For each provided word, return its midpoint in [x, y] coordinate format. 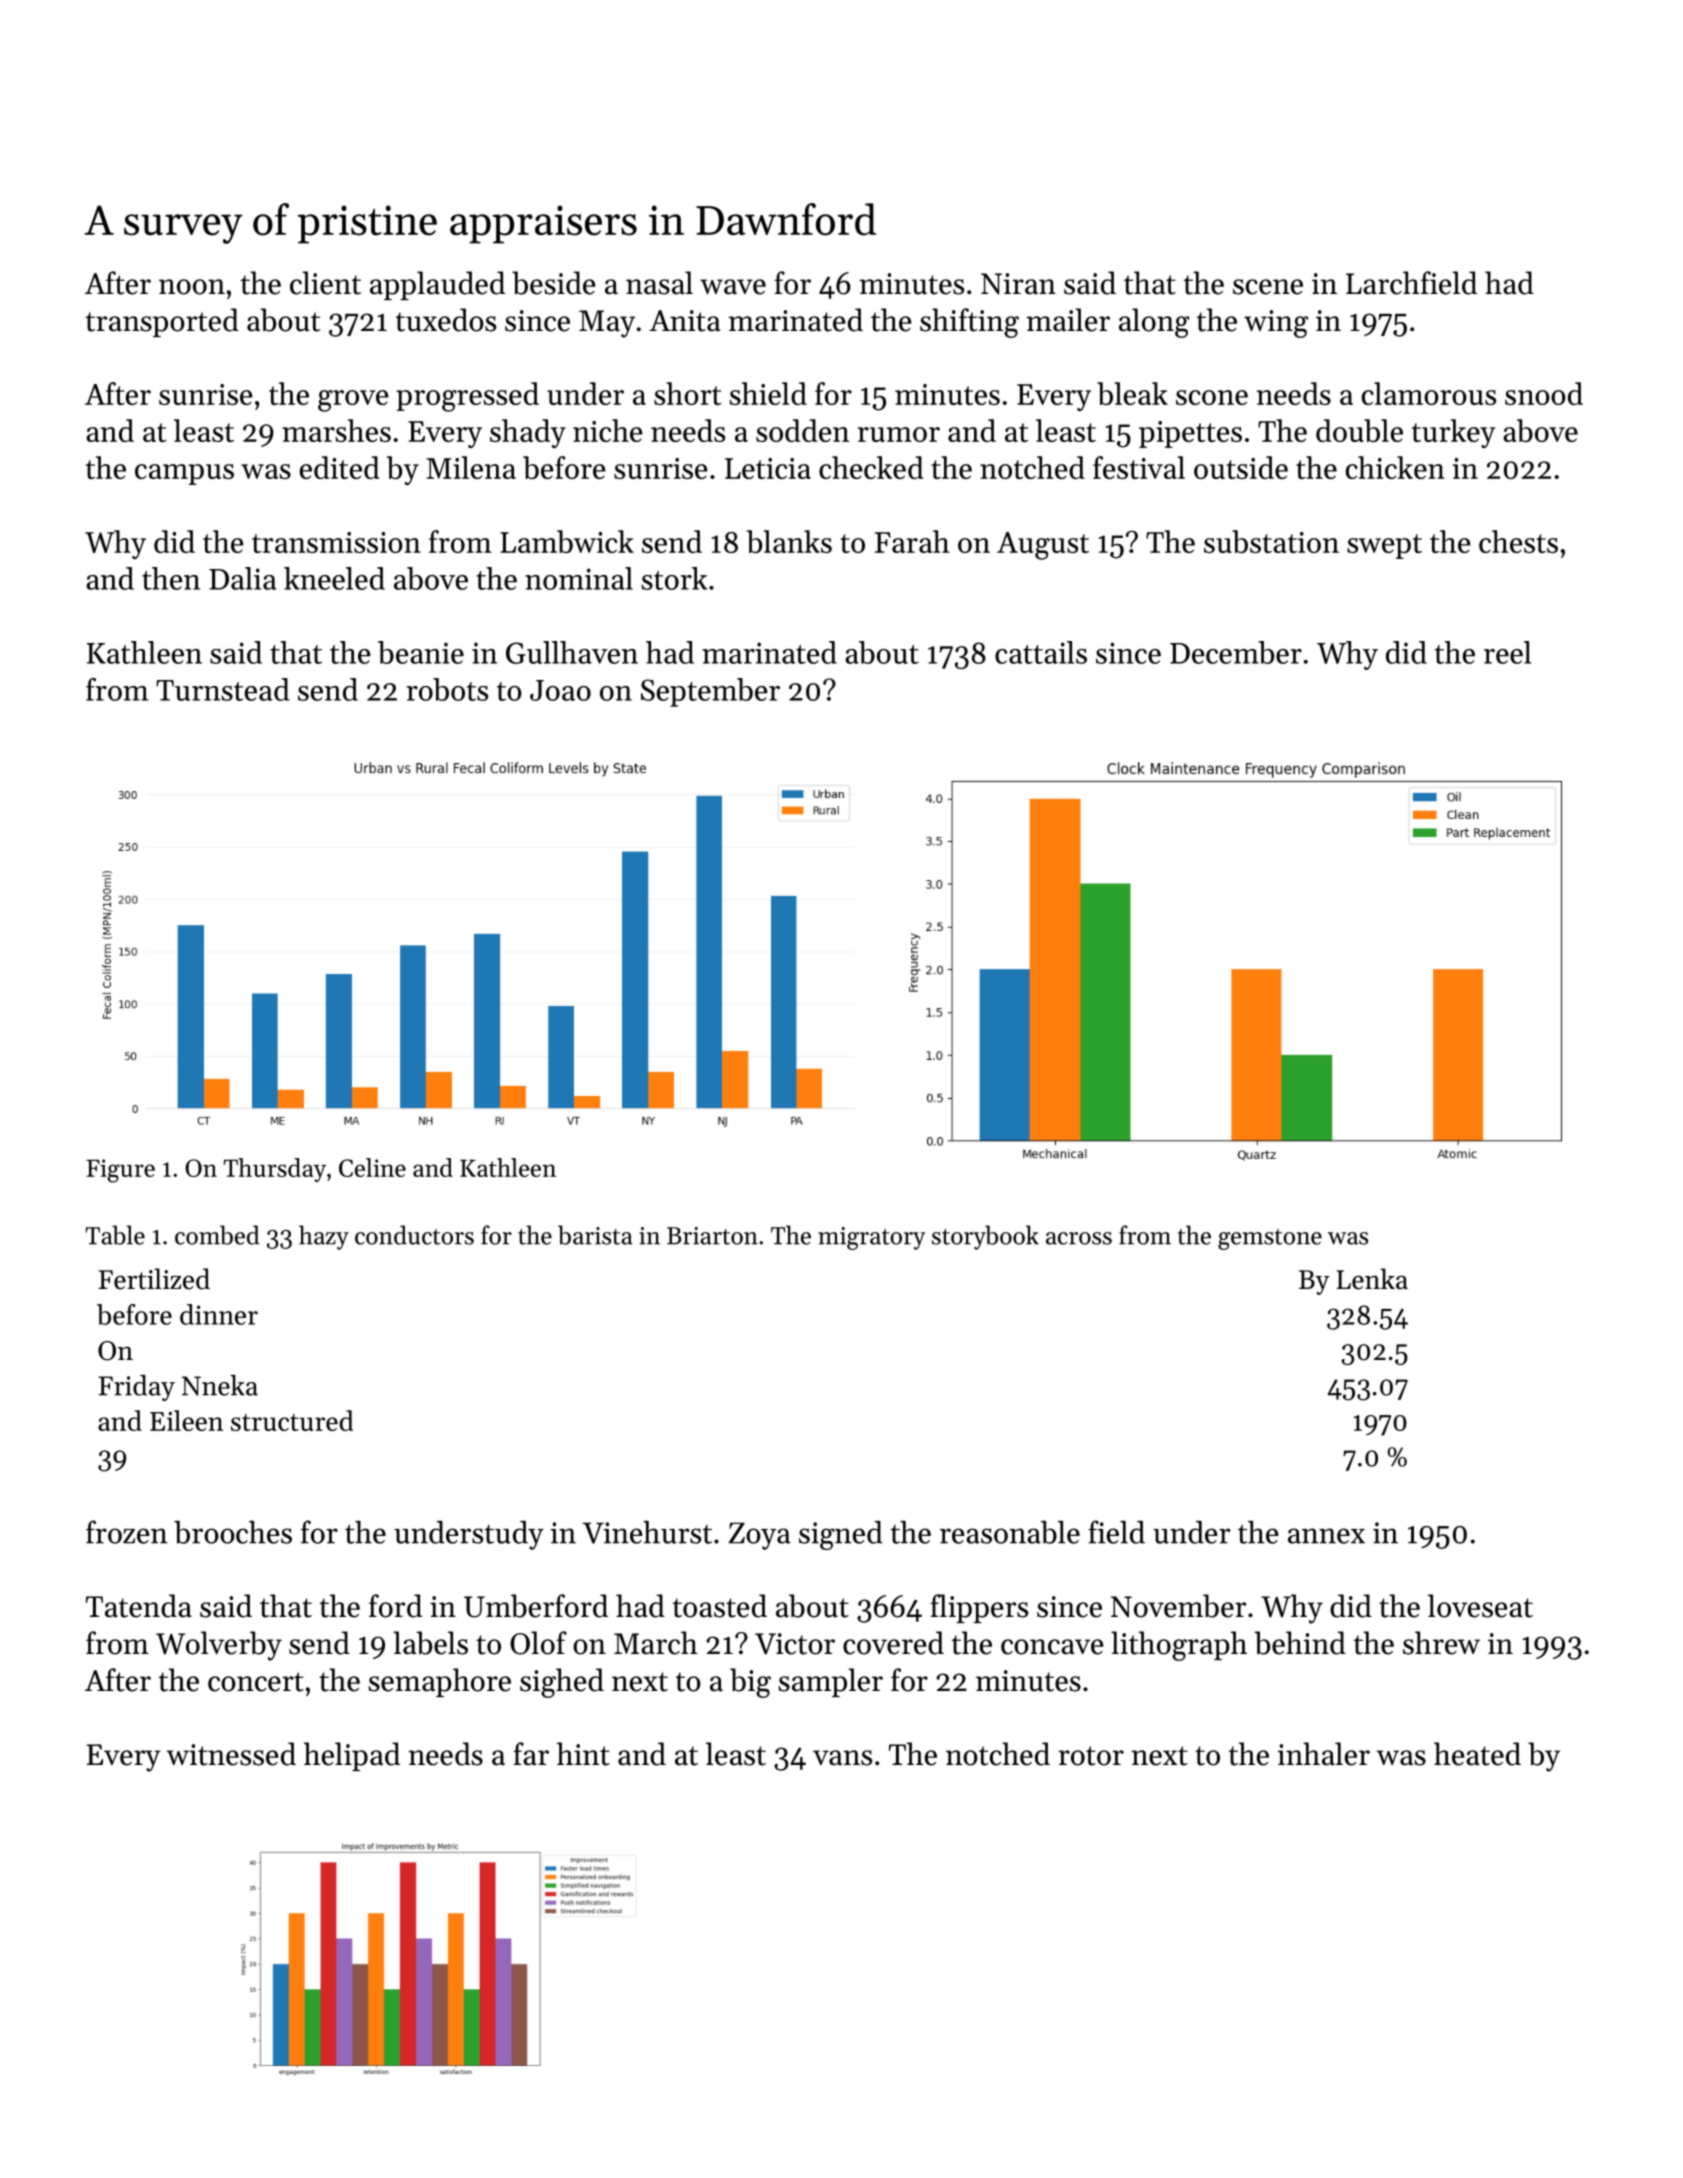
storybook [985, 1237]
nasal [659, 283]
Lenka [1372, 1279]
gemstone [1270, 1239]
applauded [437, 285]
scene [1268, 287]
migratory [871, 1238]
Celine [372, 1167]
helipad [352, 1756]
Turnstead [222, 689]
